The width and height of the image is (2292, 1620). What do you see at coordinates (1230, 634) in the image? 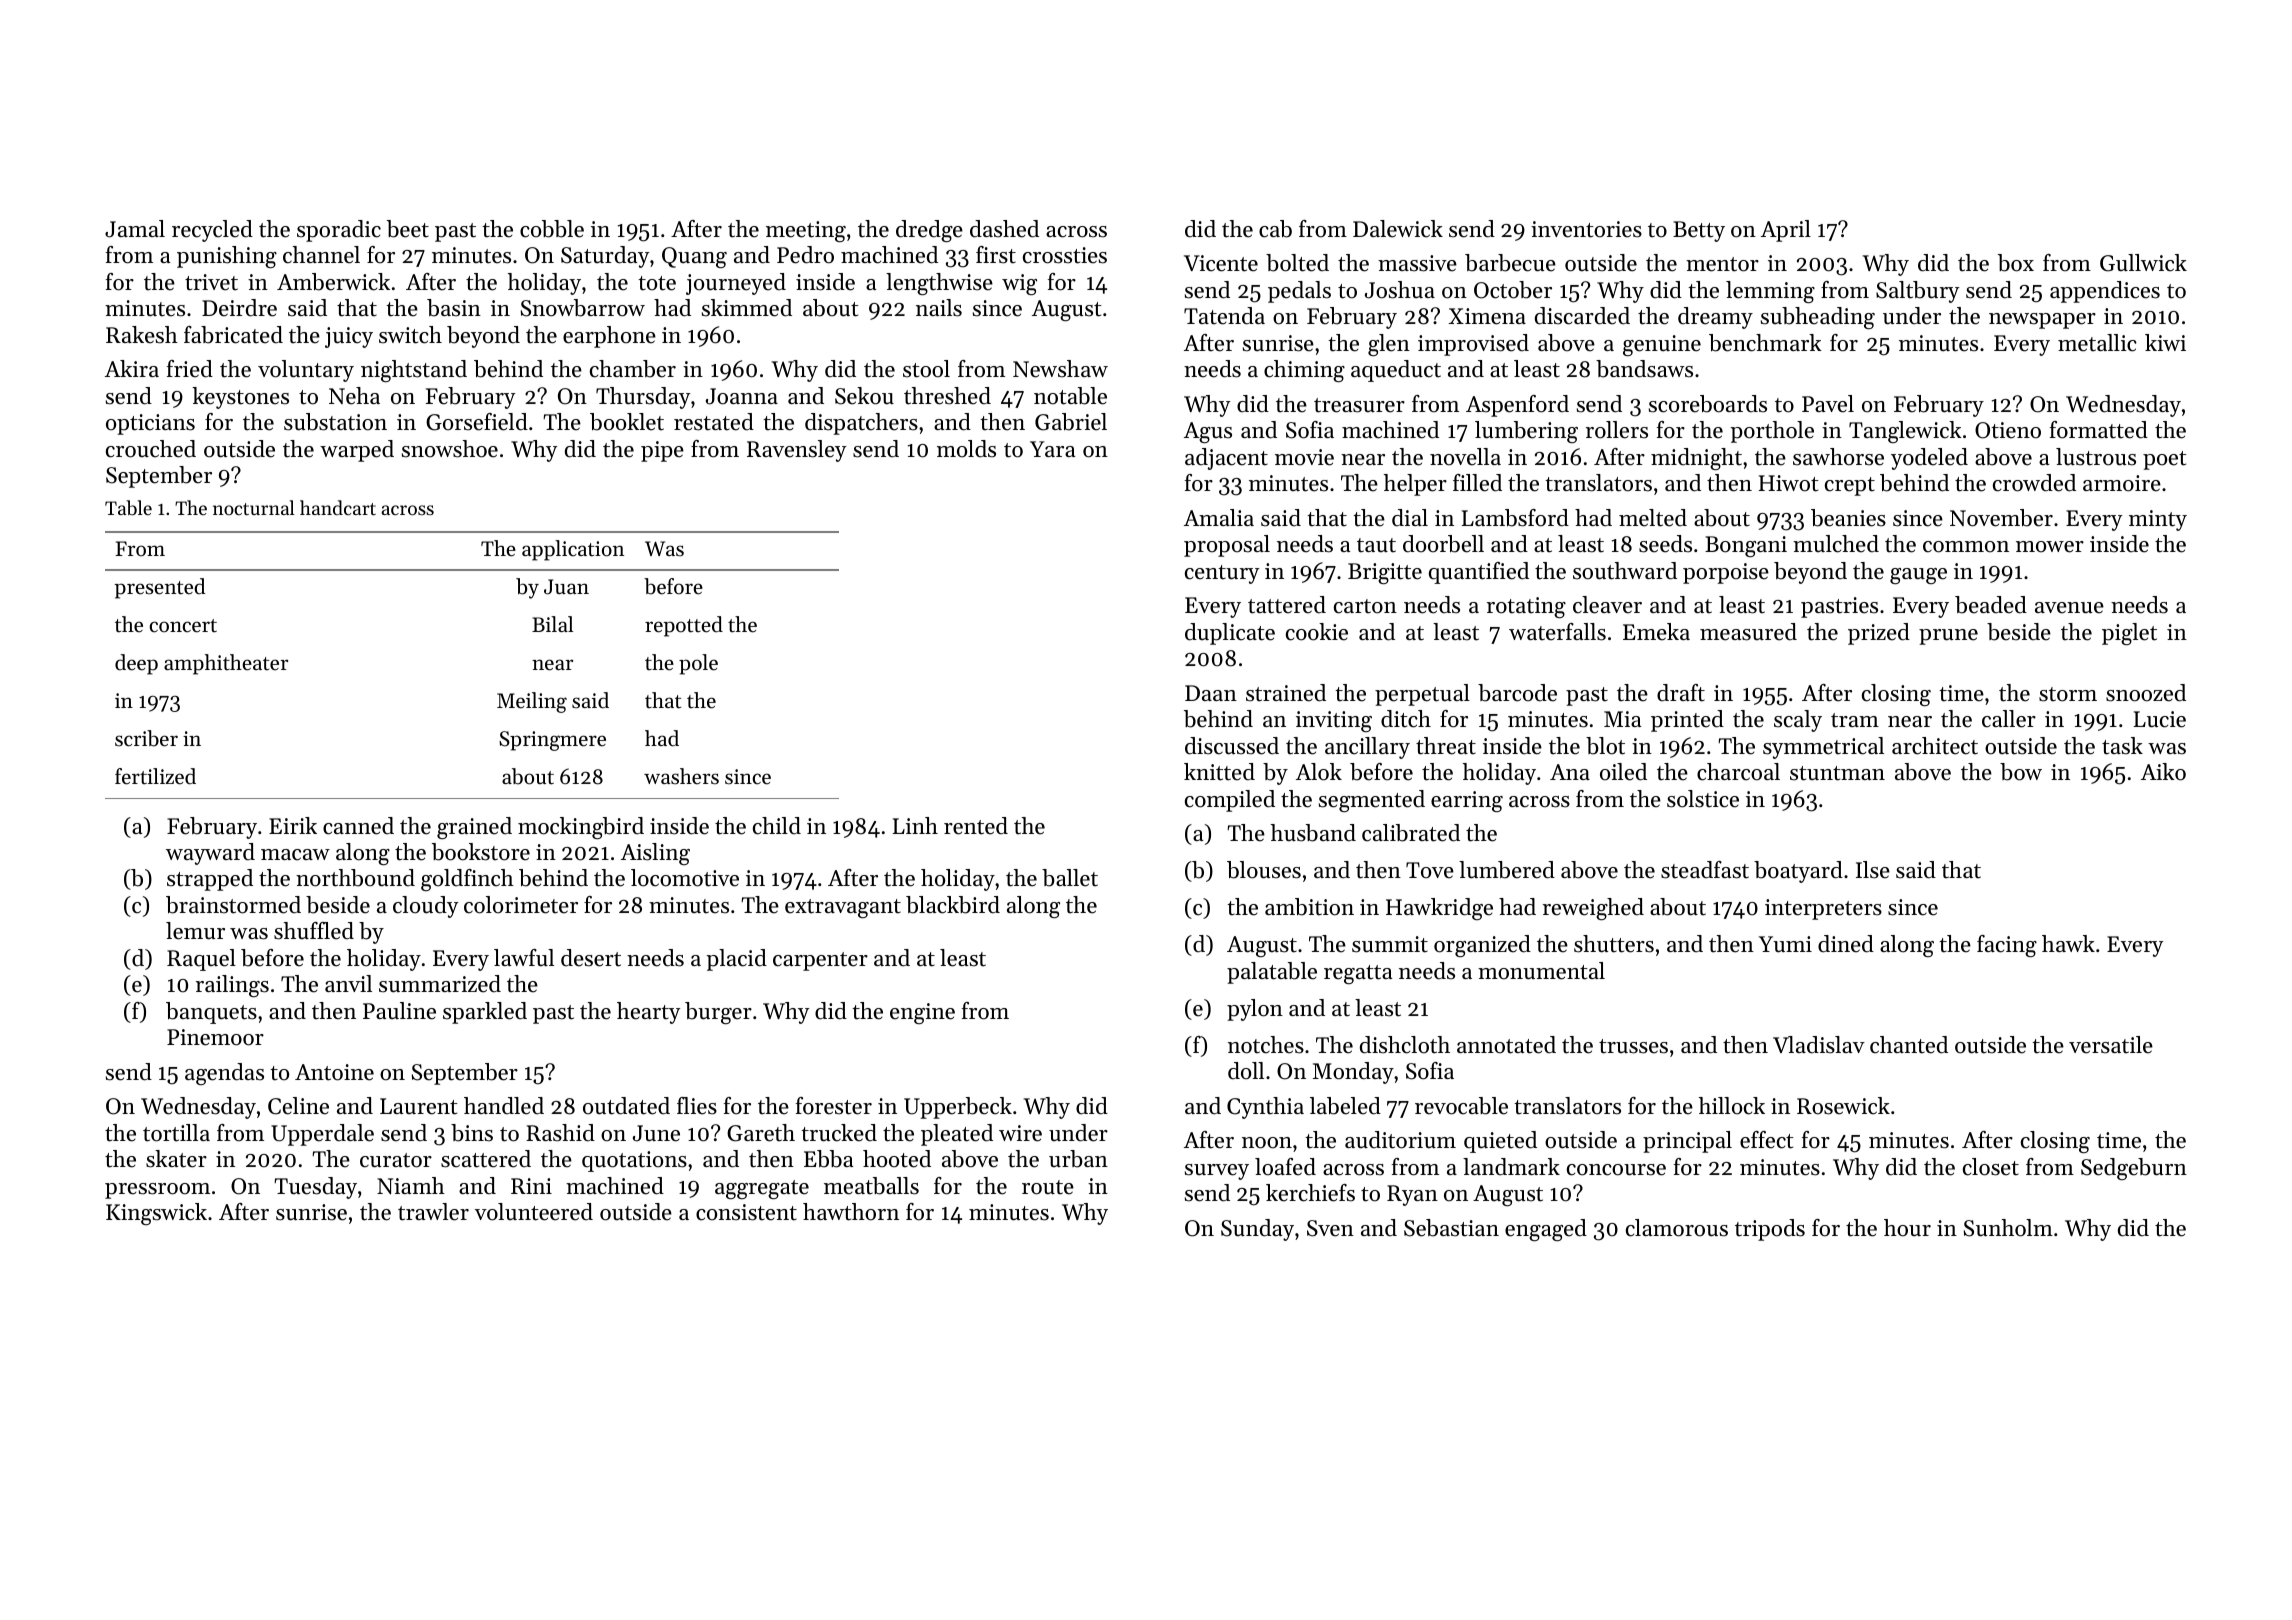
I see `duplicate` at bounding box center [1230, 634].
